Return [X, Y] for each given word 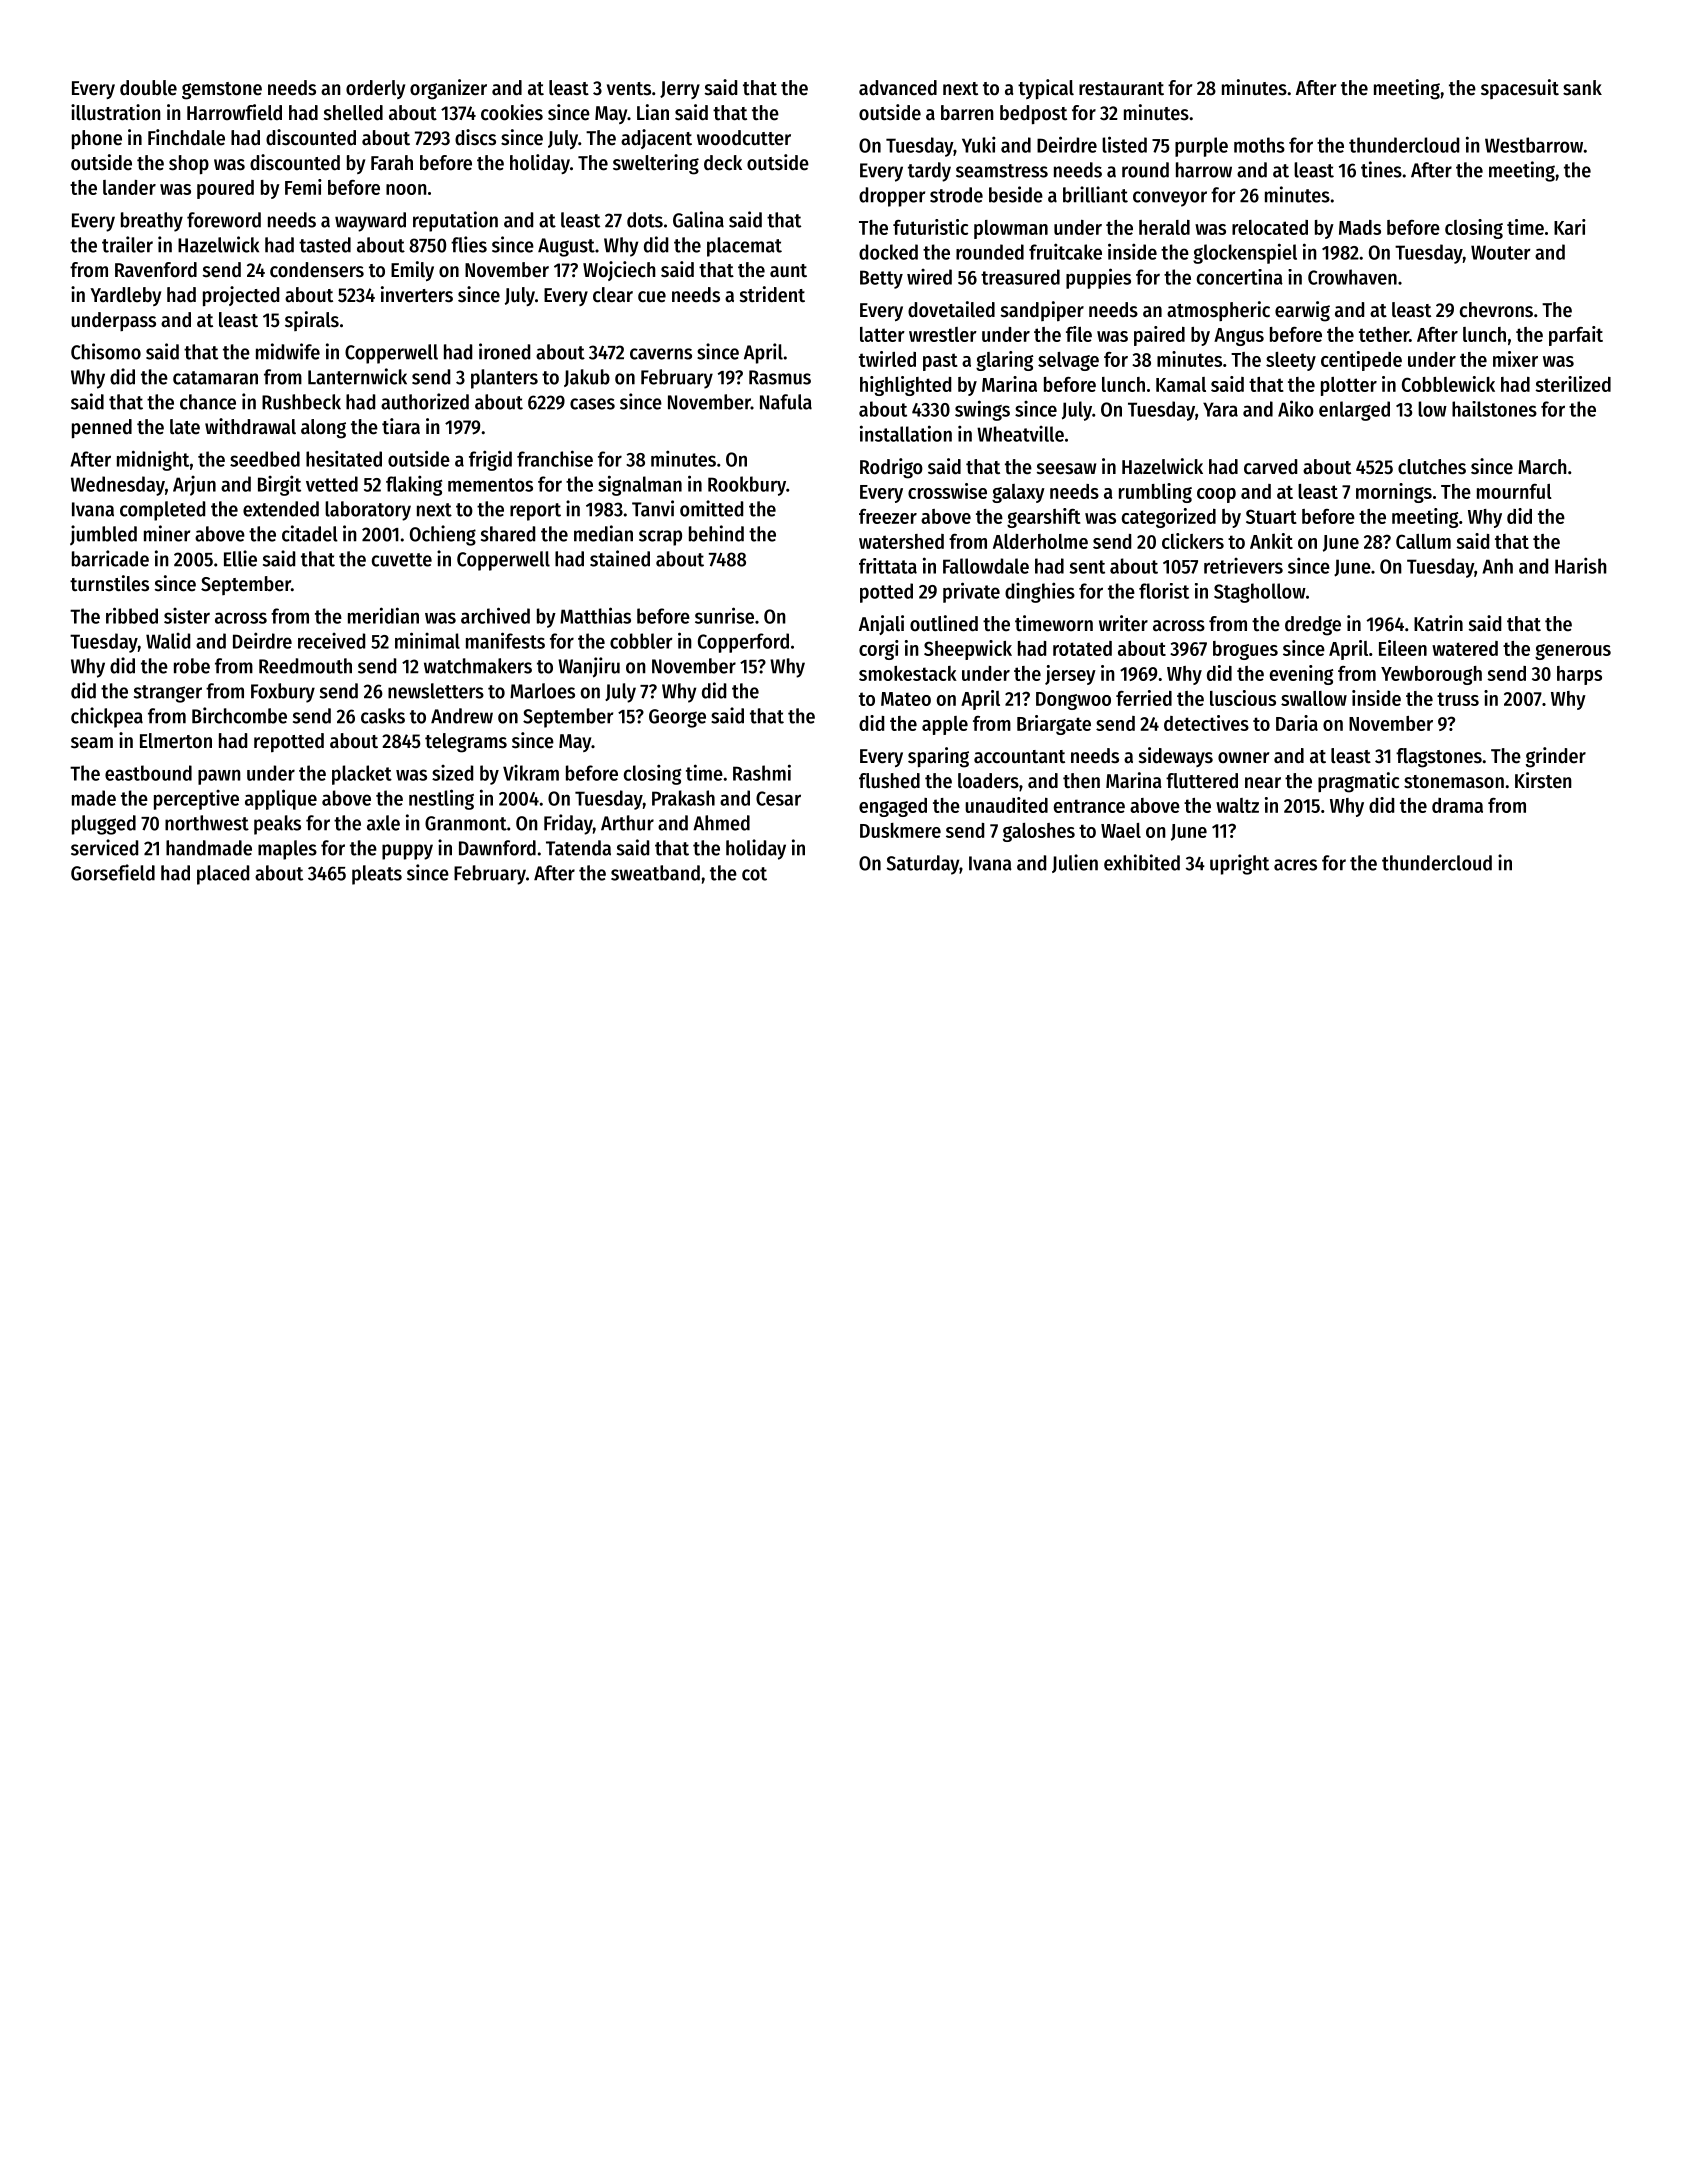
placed [223, 875]
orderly [375, 89]
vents [629, 89]
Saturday [923, 865]
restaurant [1121, 89]
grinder [1556, 757]
